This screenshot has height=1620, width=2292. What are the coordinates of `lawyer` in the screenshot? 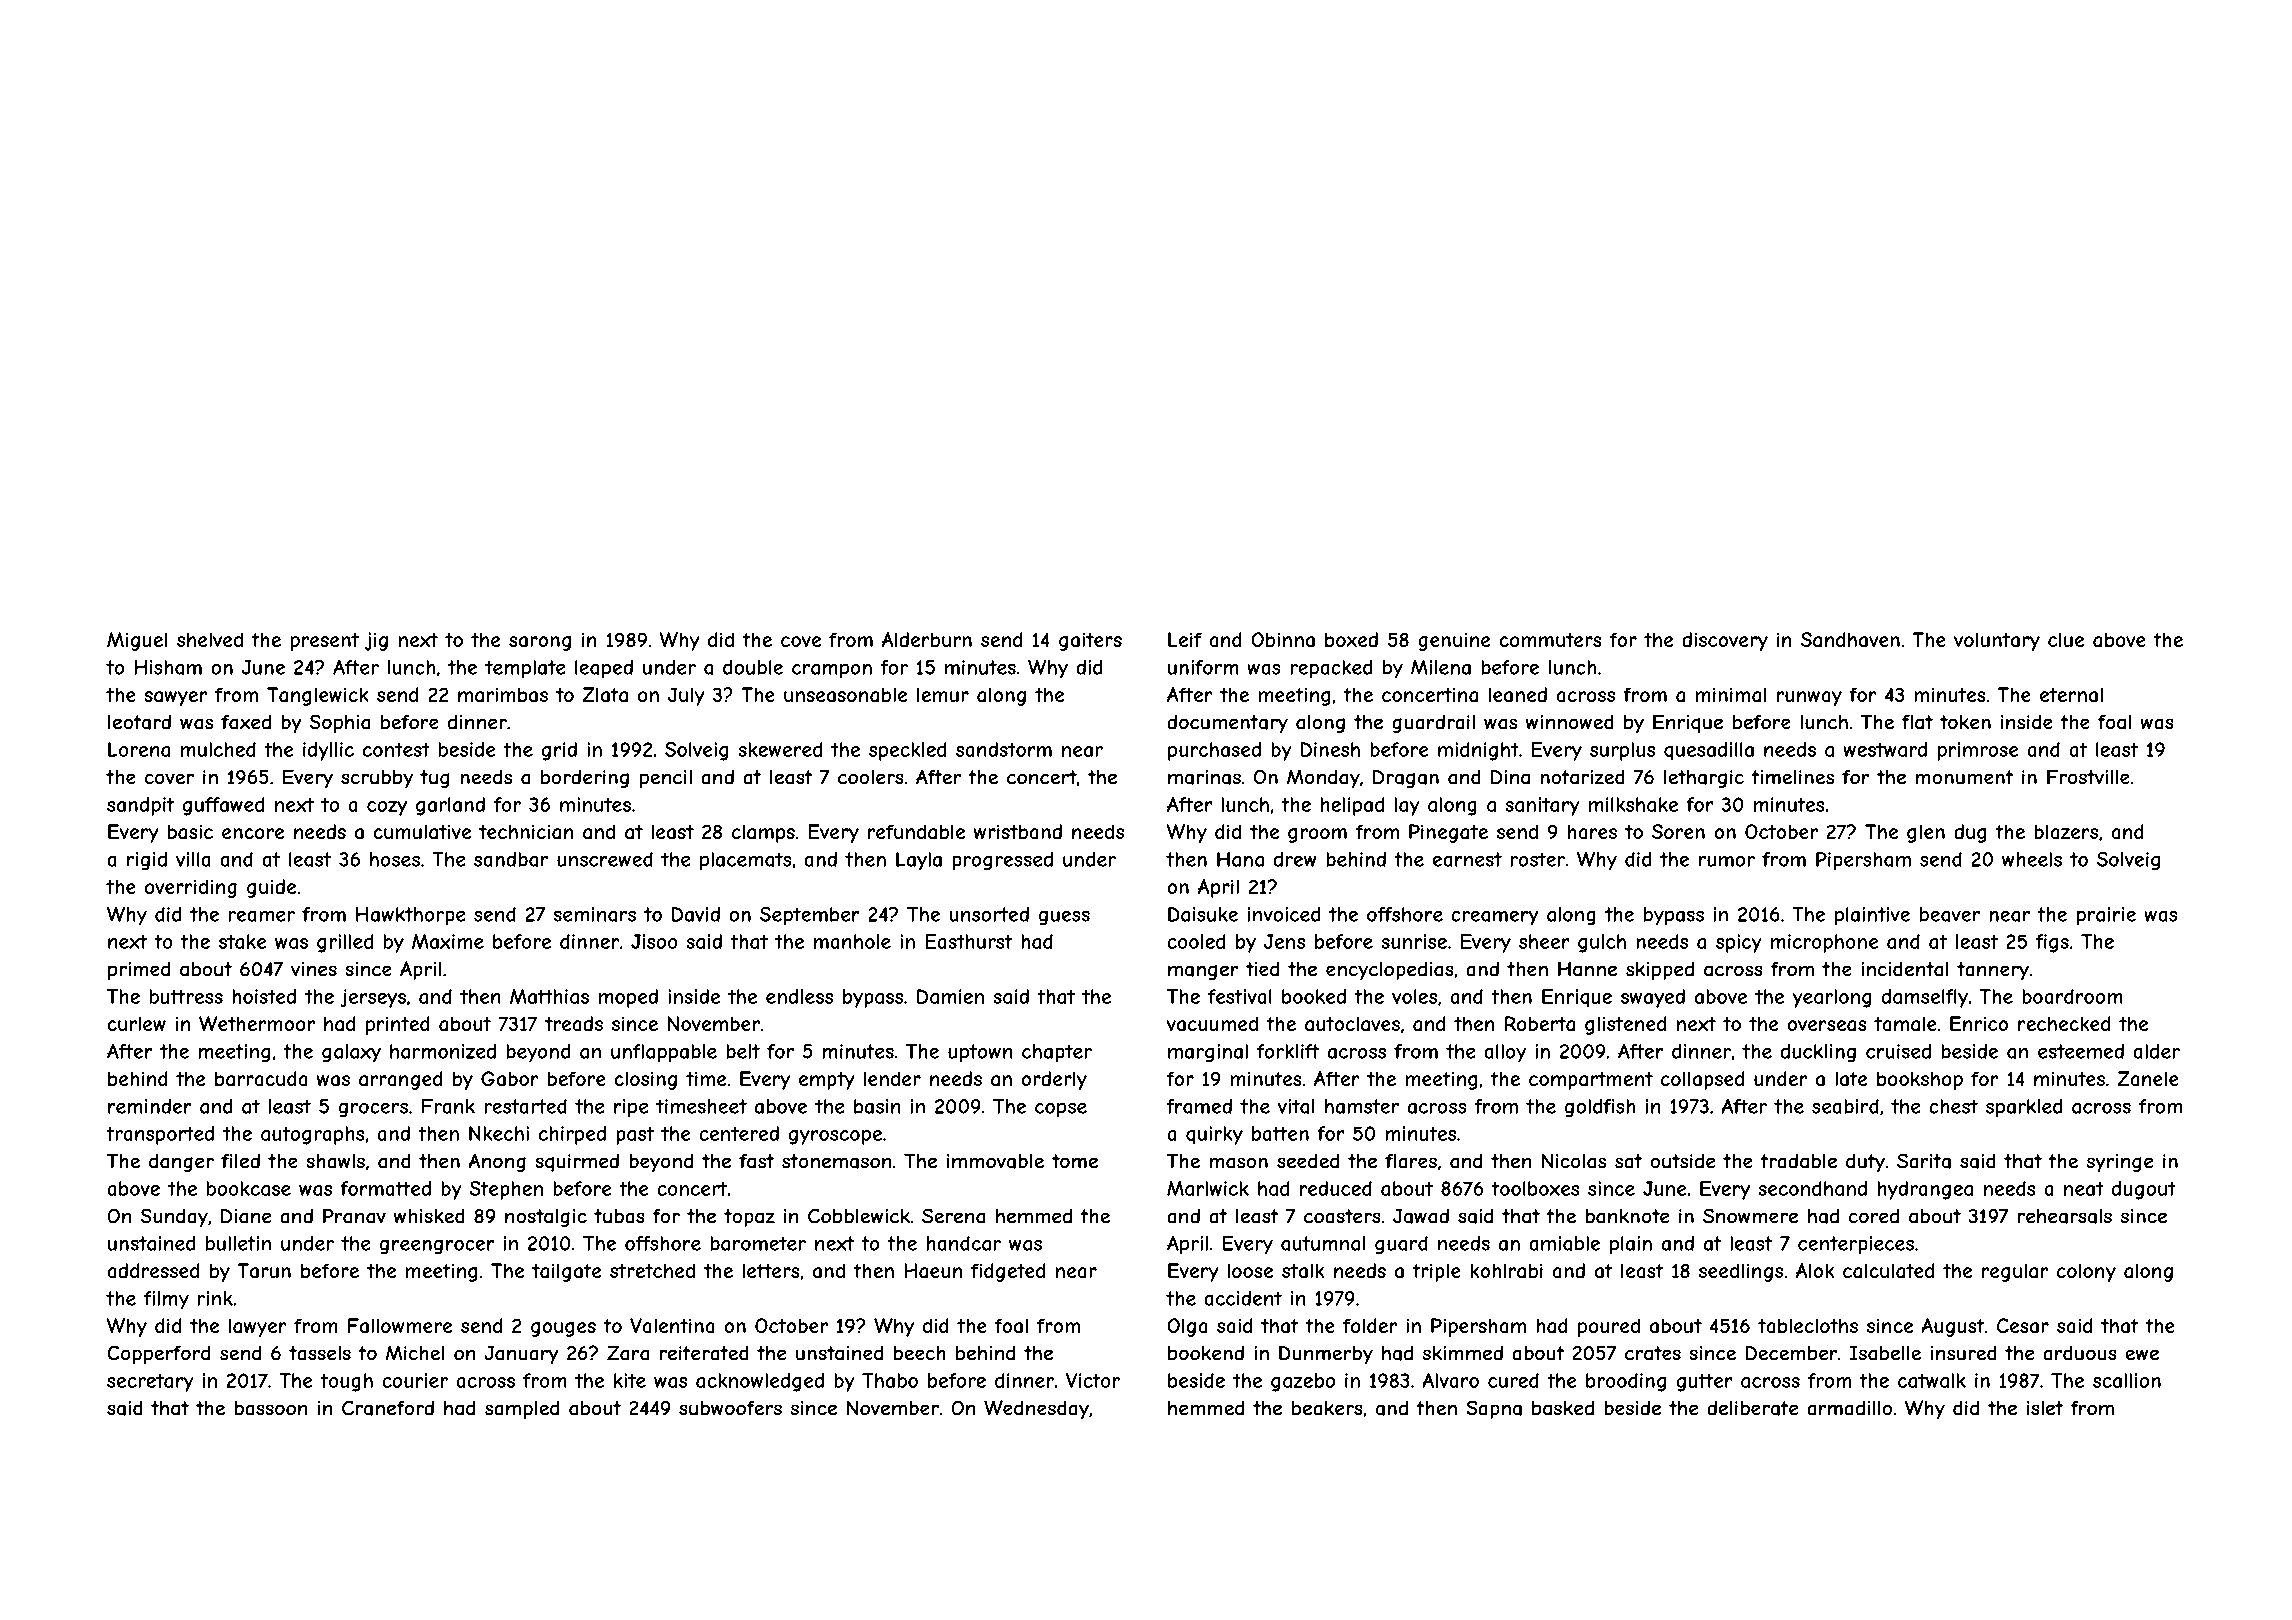 It's located at (258, 1327).
